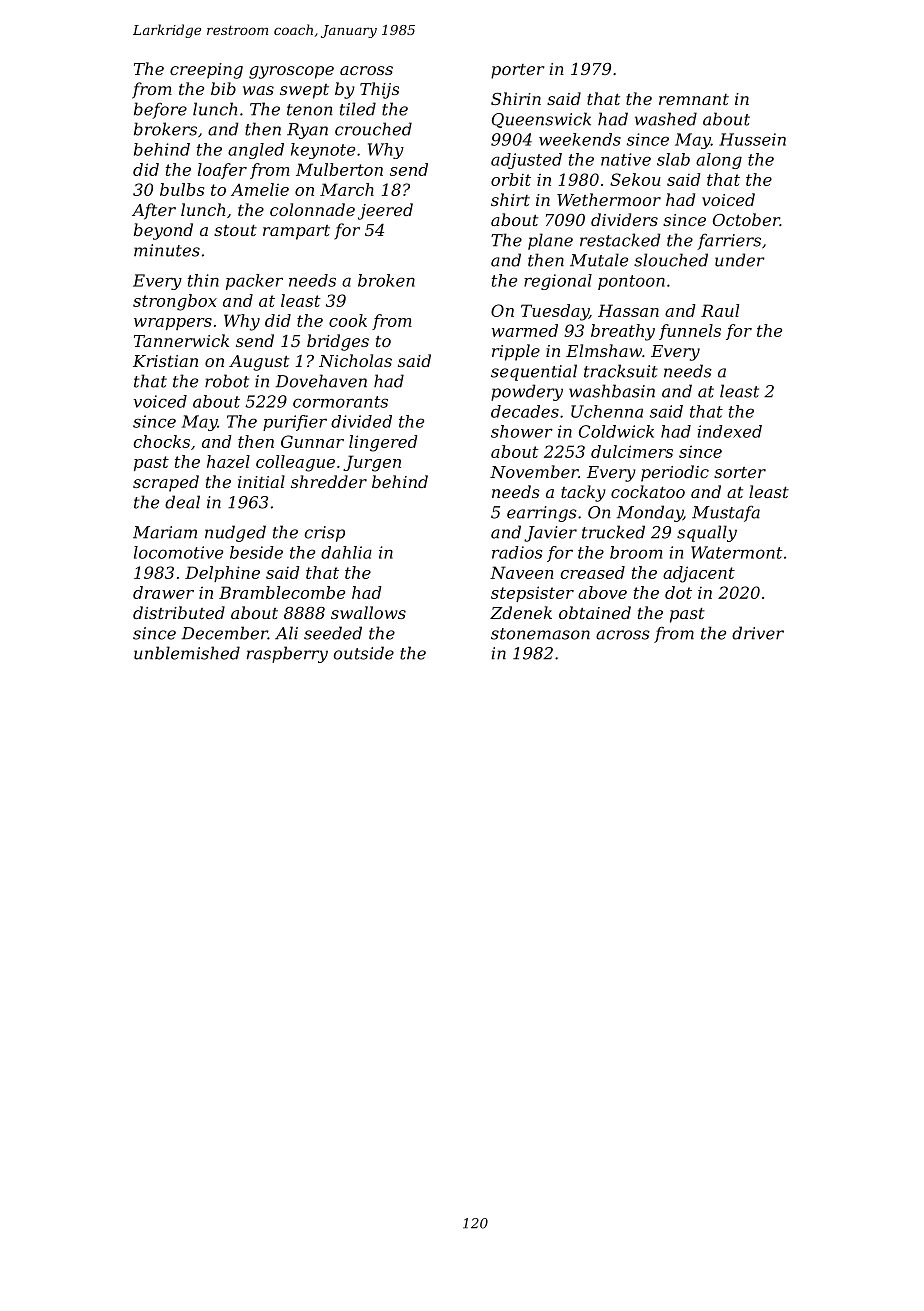  What do you see at coordinates (518, 71) in the image?
I see `porter` at bounding box center [518, 71].
